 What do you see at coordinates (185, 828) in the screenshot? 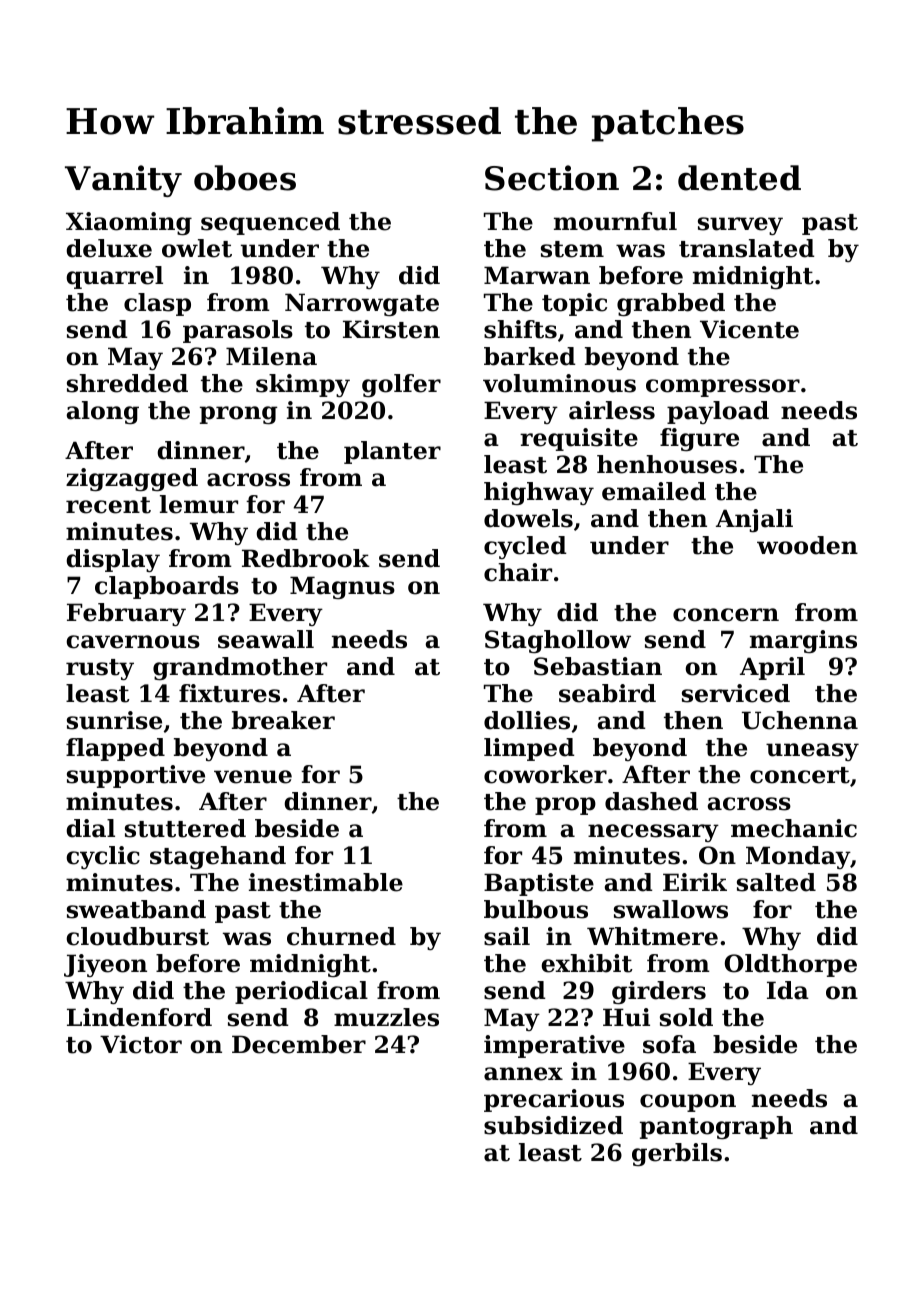
I see `stuttered` at bounding box center [185, 828].
